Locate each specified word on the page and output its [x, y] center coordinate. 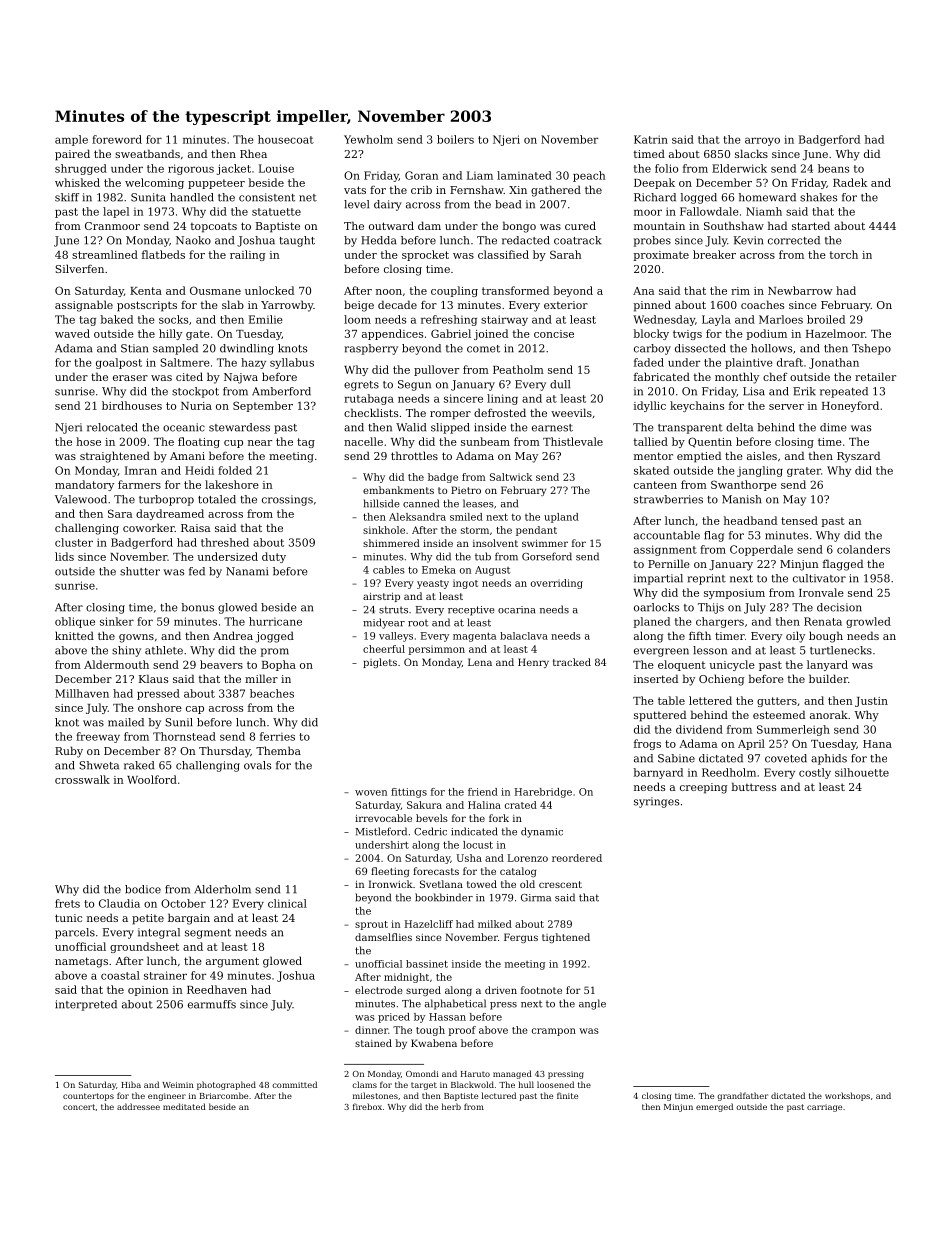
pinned [652, 306]
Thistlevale [573, 441]
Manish [741, 499]
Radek [850, 182]
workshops [847, 1096]
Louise [276, 168]
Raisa [195, 528]
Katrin [651, 139]
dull [560, 384]
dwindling [247, 349]
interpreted [86, 1005]
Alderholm [222, 889]
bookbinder [444, 897]
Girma [536, 898]
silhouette [862, 772]
